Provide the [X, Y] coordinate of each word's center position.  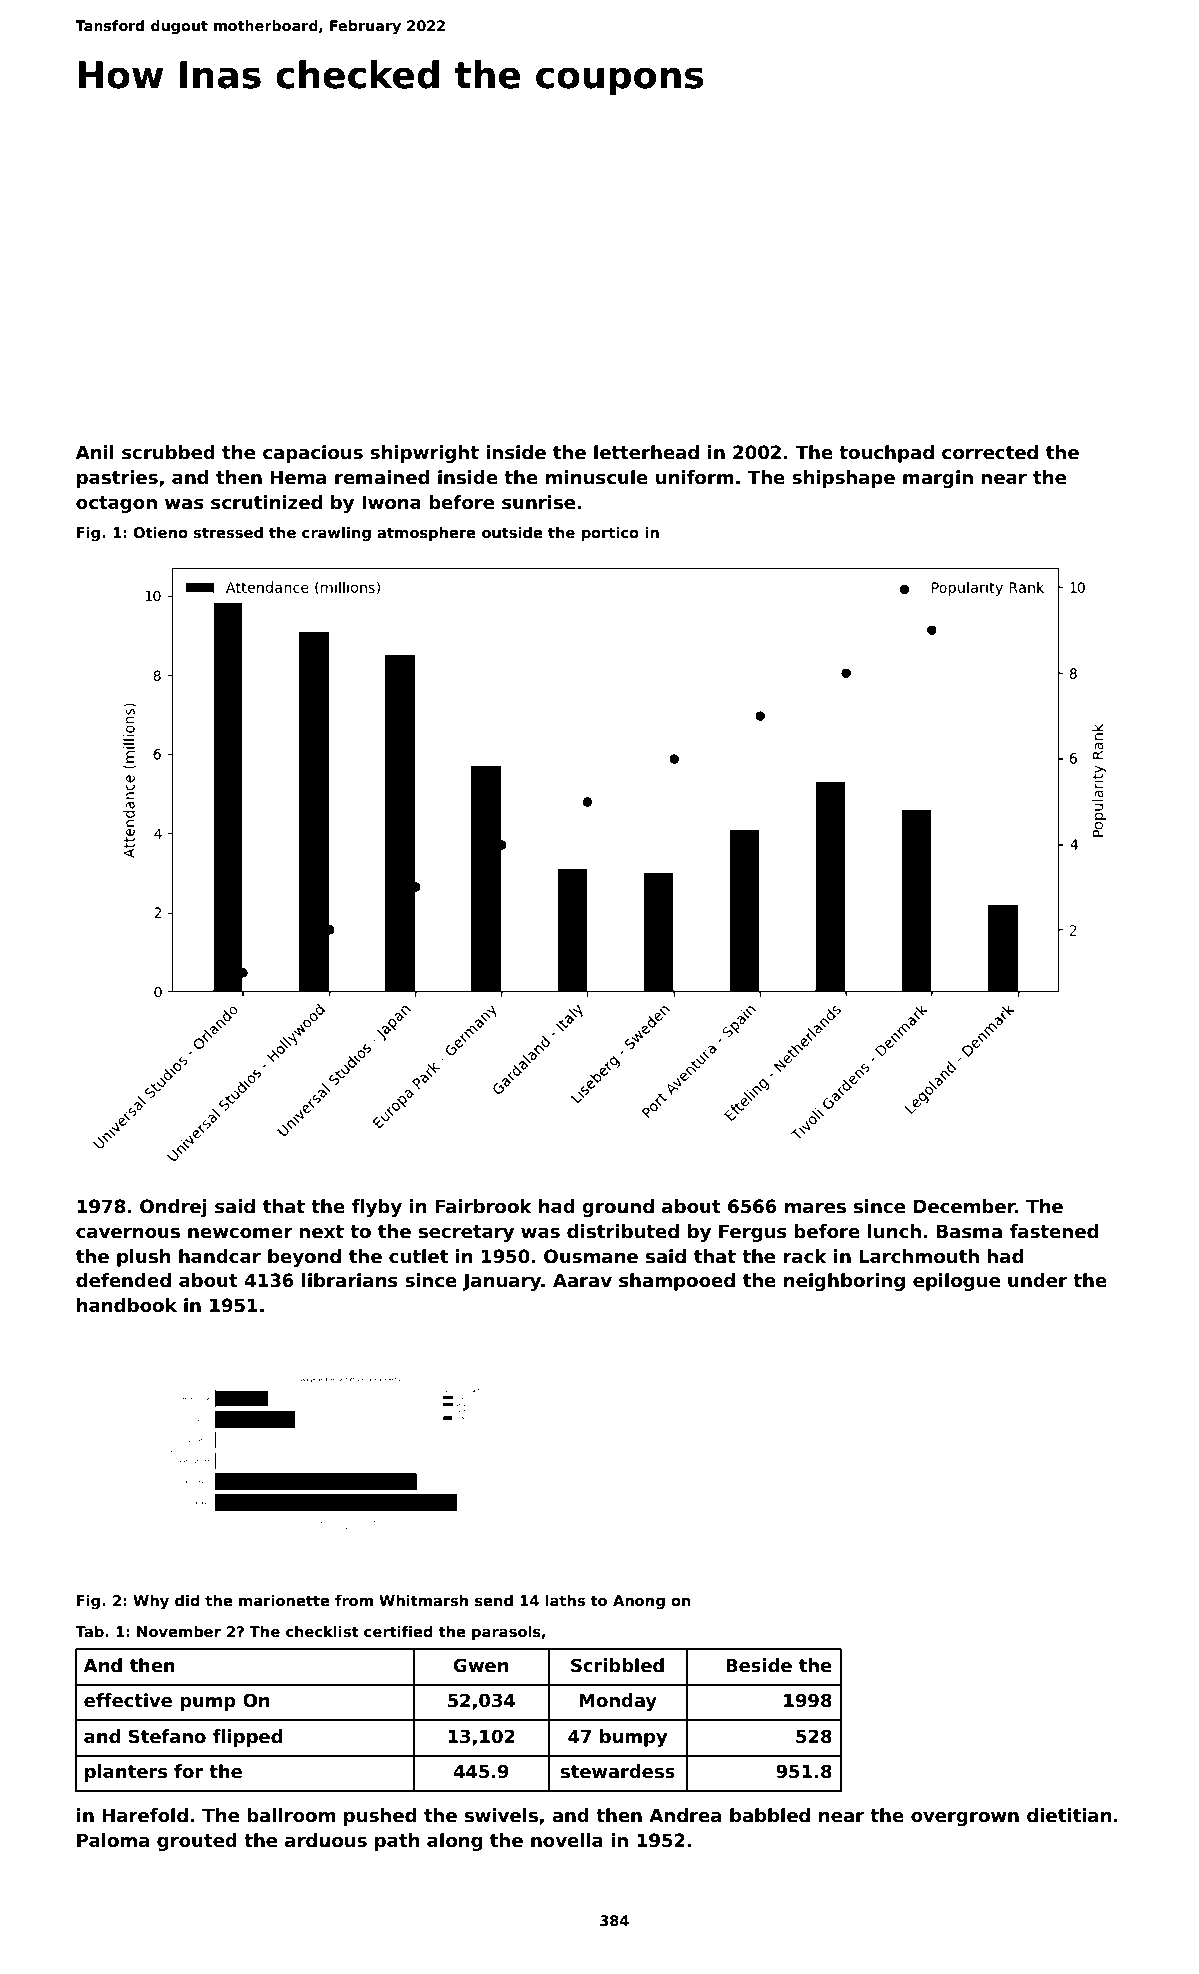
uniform [695, 477]
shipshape [843, 479]
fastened [1054, 1231]
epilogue [956, 1282]
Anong [639, 1602]
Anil [95, 452]
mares [815, 1208]
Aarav [582, 1280]
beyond [304, 1258]
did [187, 1600]
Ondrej [173, 1208]
